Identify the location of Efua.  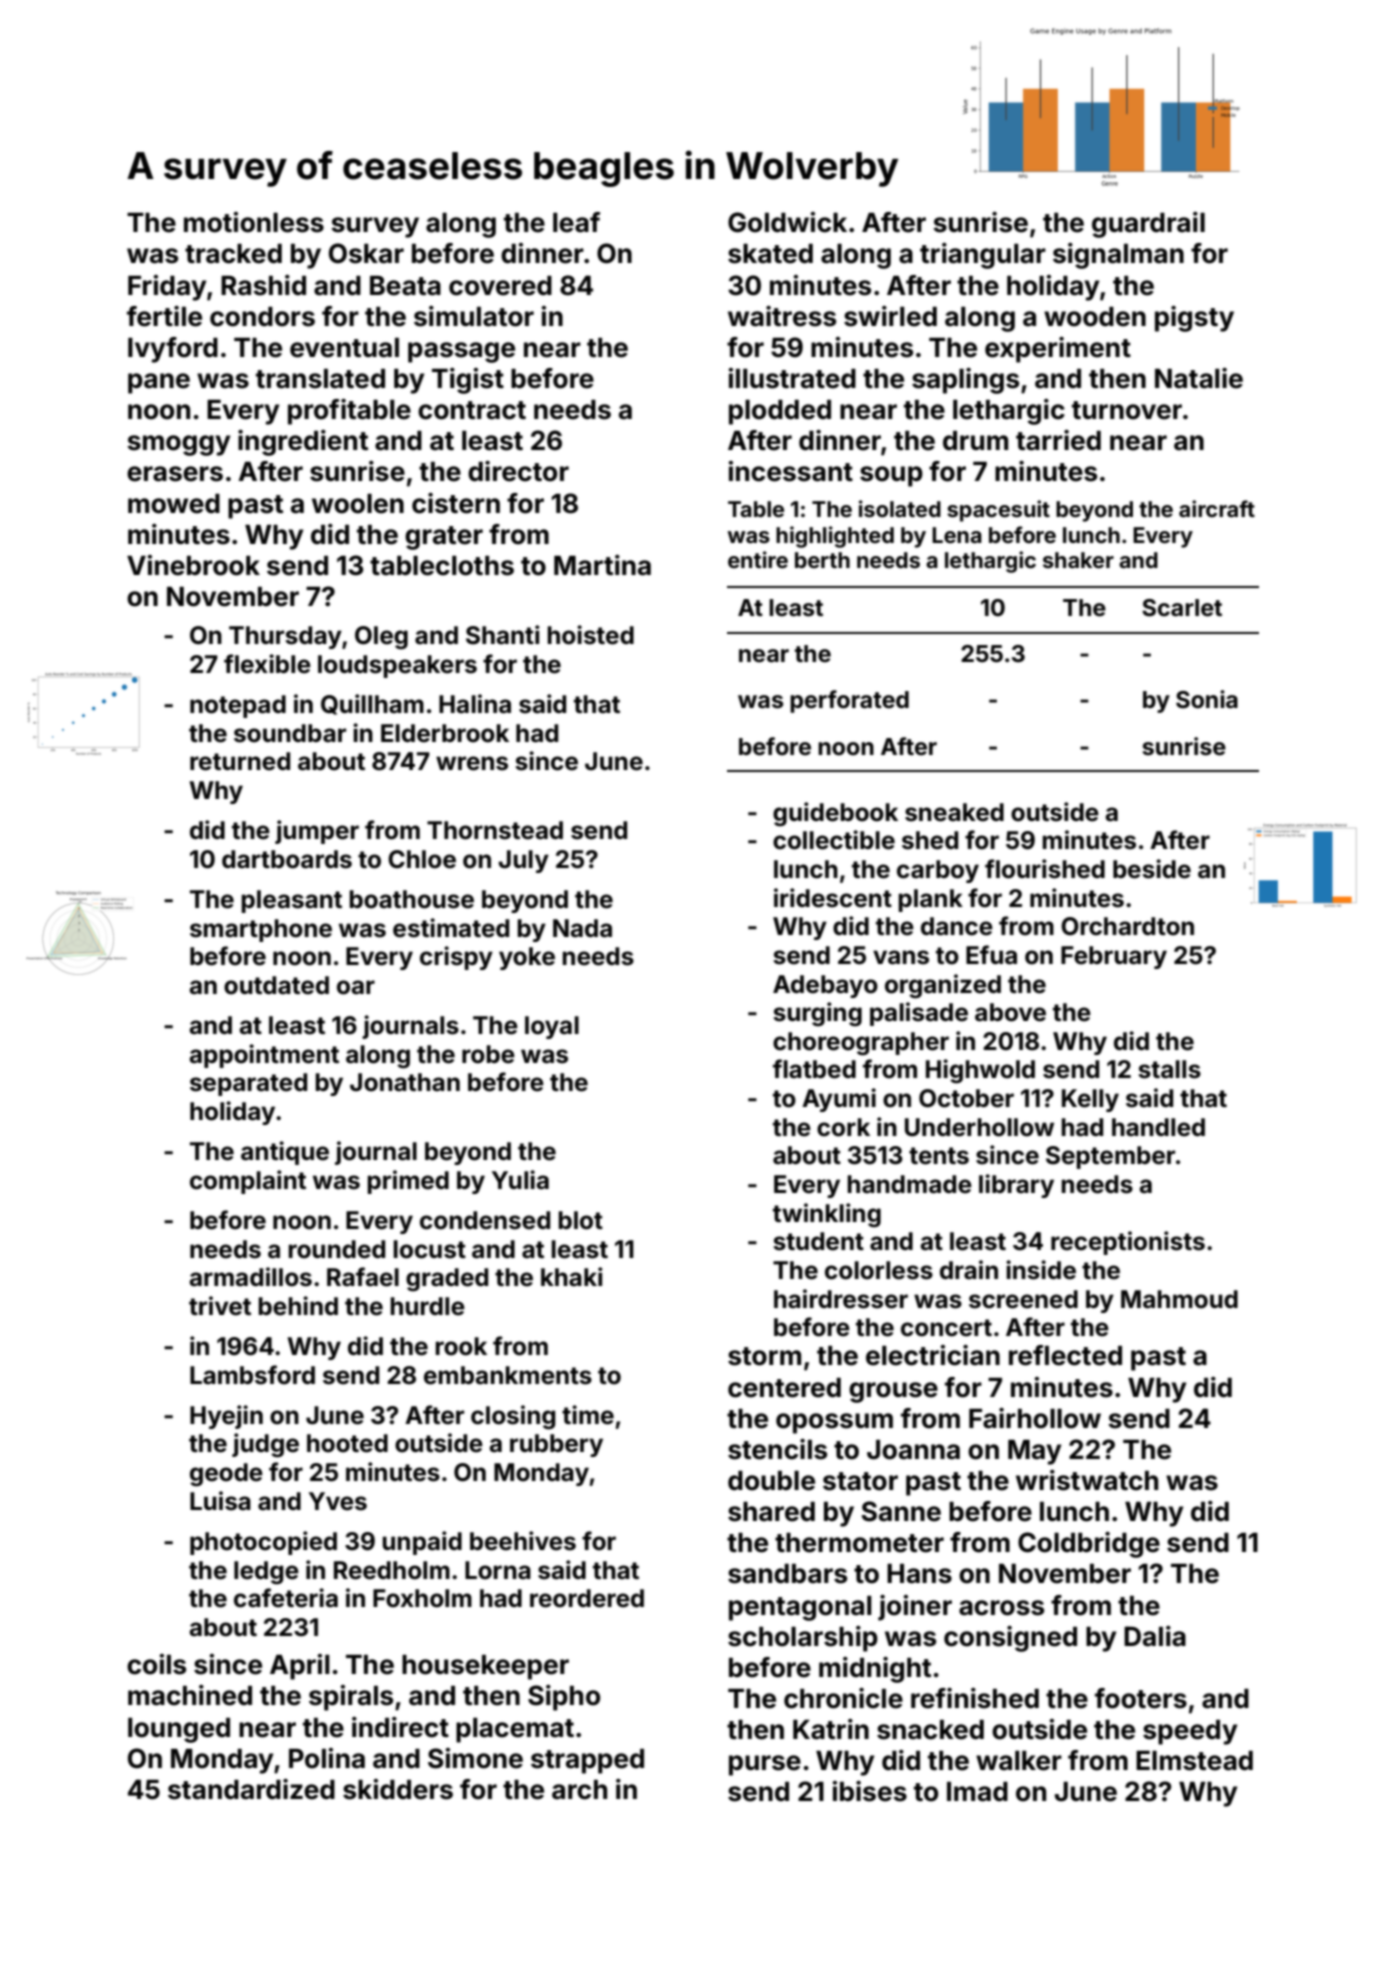
(991, 955).
